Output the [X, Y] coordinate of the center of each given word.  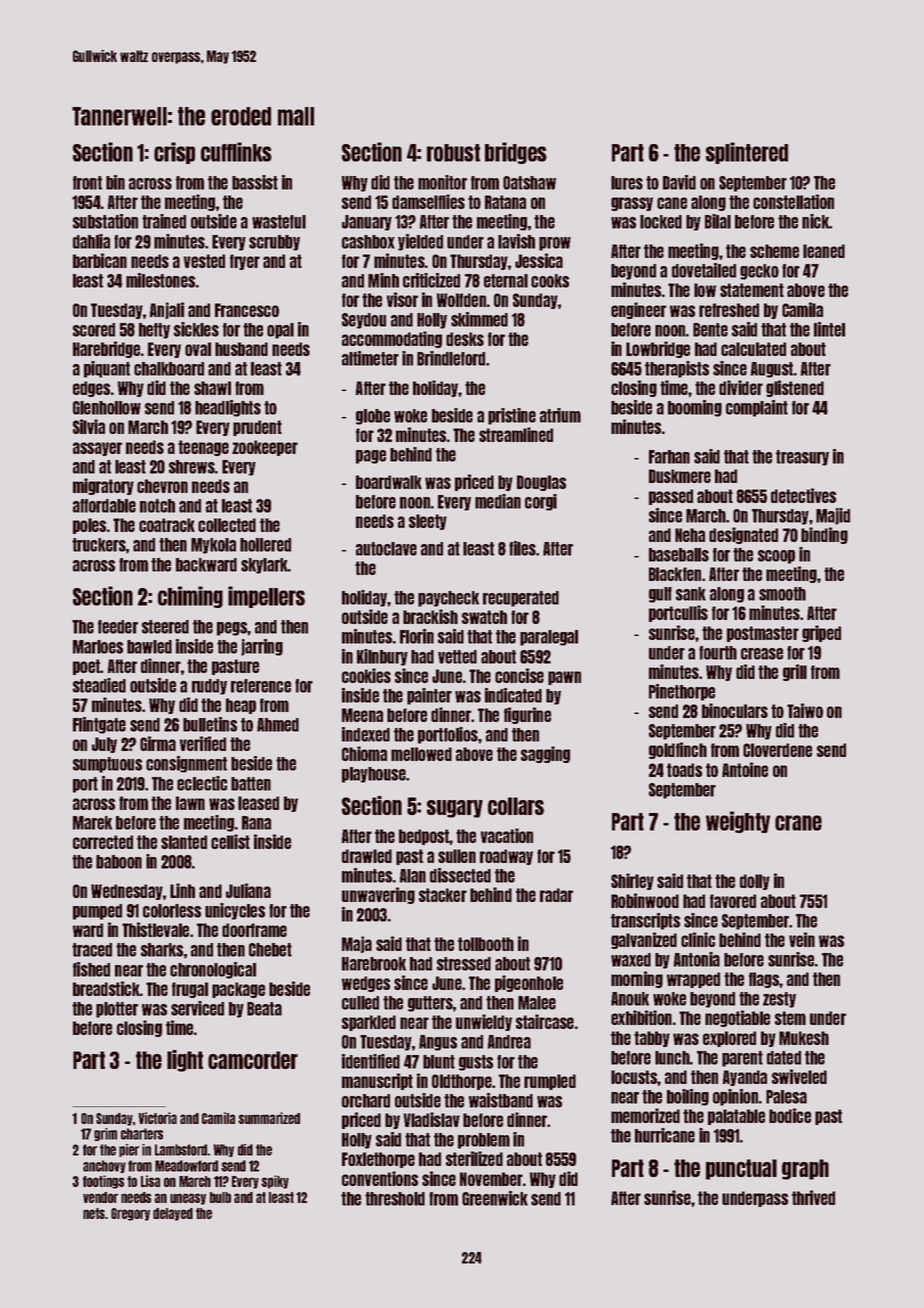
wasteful [279, 222]
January [367, 223]
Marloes [98, 647]
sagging [545, 754]
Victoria [157, 1118]
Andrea [509, 1042]
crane [798, 823]
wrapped [693, 980]
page [371, 457]
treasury [802, 458]
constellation [793, 201]
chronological [213, 970]
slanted [184, 842]
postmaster [763, 634]
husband [241, 349]
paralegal [549, 638]
